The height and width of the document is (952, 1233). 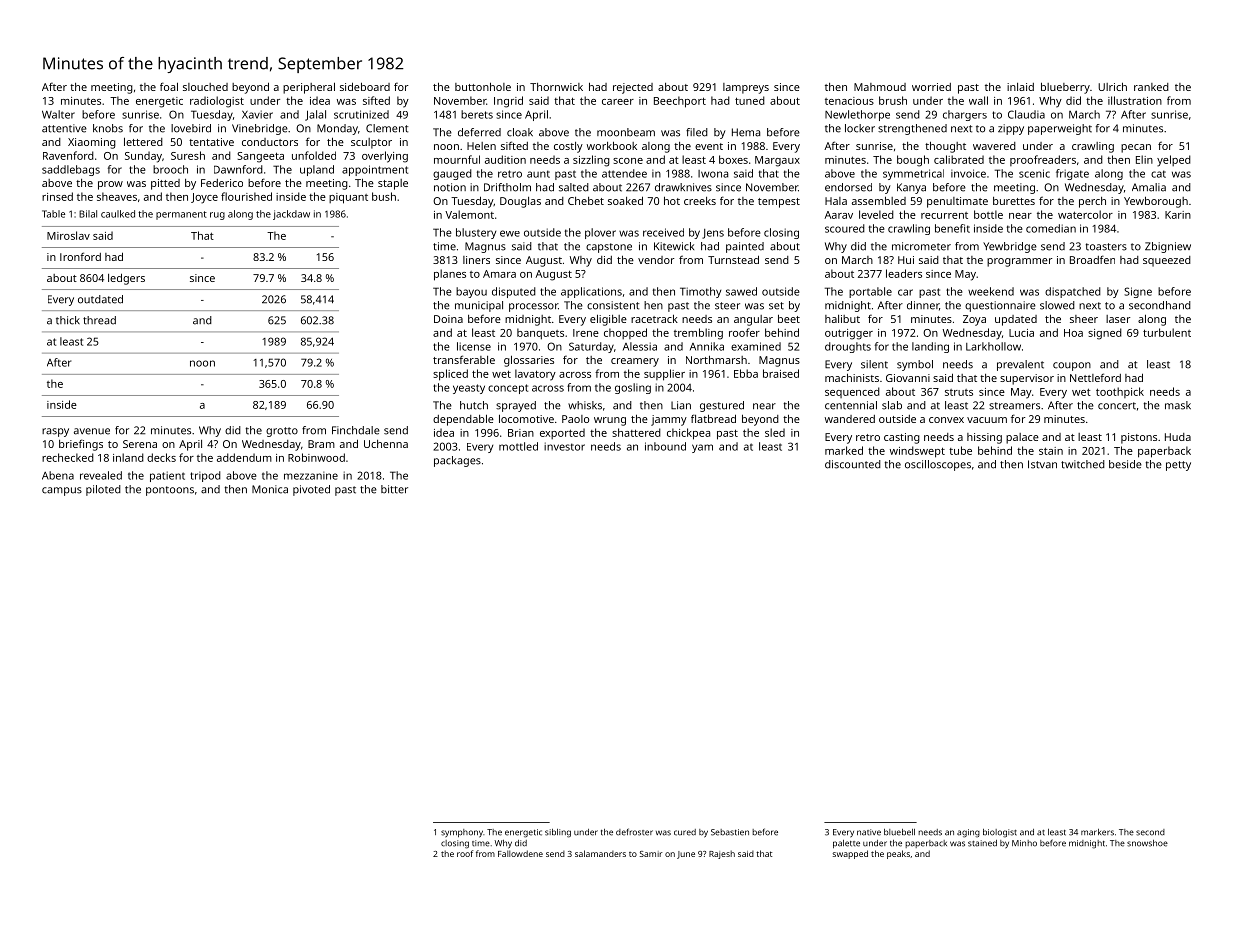 What do you see at coordinates (257, 114) in the document?
I see `Xavier` at bounding box center [257, 114].
